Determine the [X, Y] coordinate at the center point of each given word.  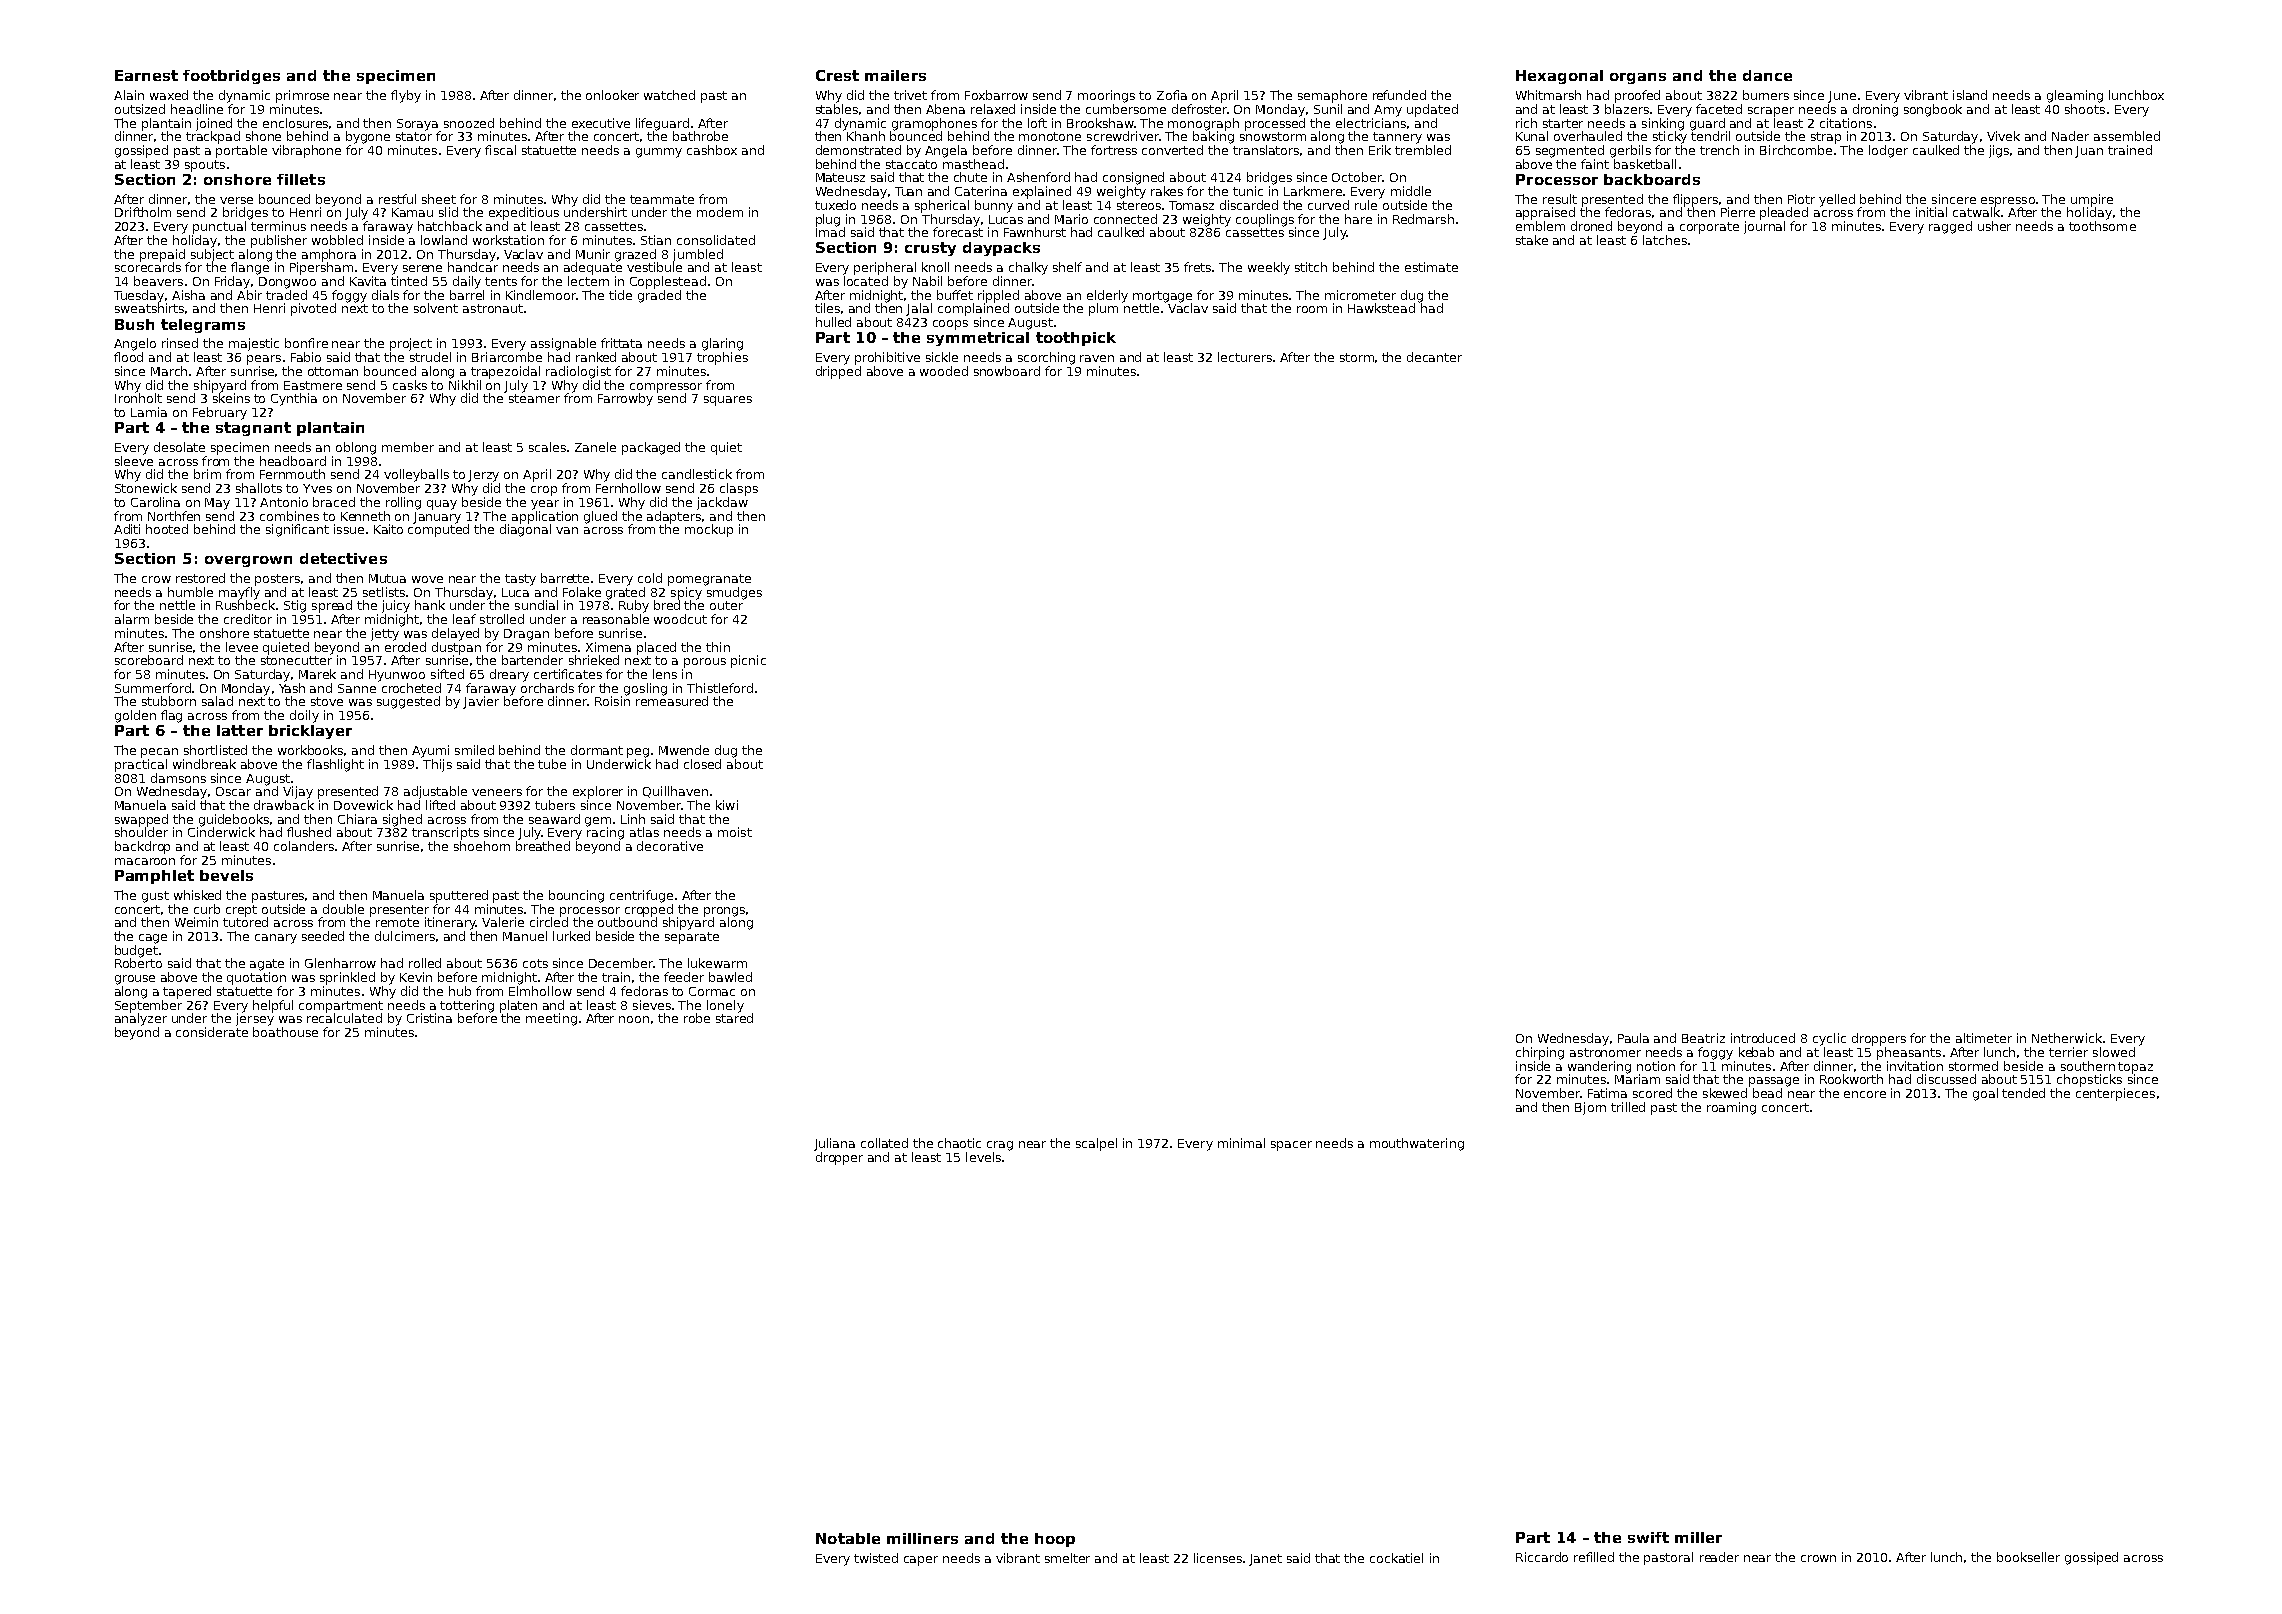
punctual [219, 227]
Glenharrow [340, 963]
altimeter [1984, 1038]
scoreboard [149, 660]
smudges [734, 593]
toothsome [2102, 226]
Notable [848, 1538]
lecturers [1245, 357]
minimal [1241, 1143]
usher [1994, 226]
